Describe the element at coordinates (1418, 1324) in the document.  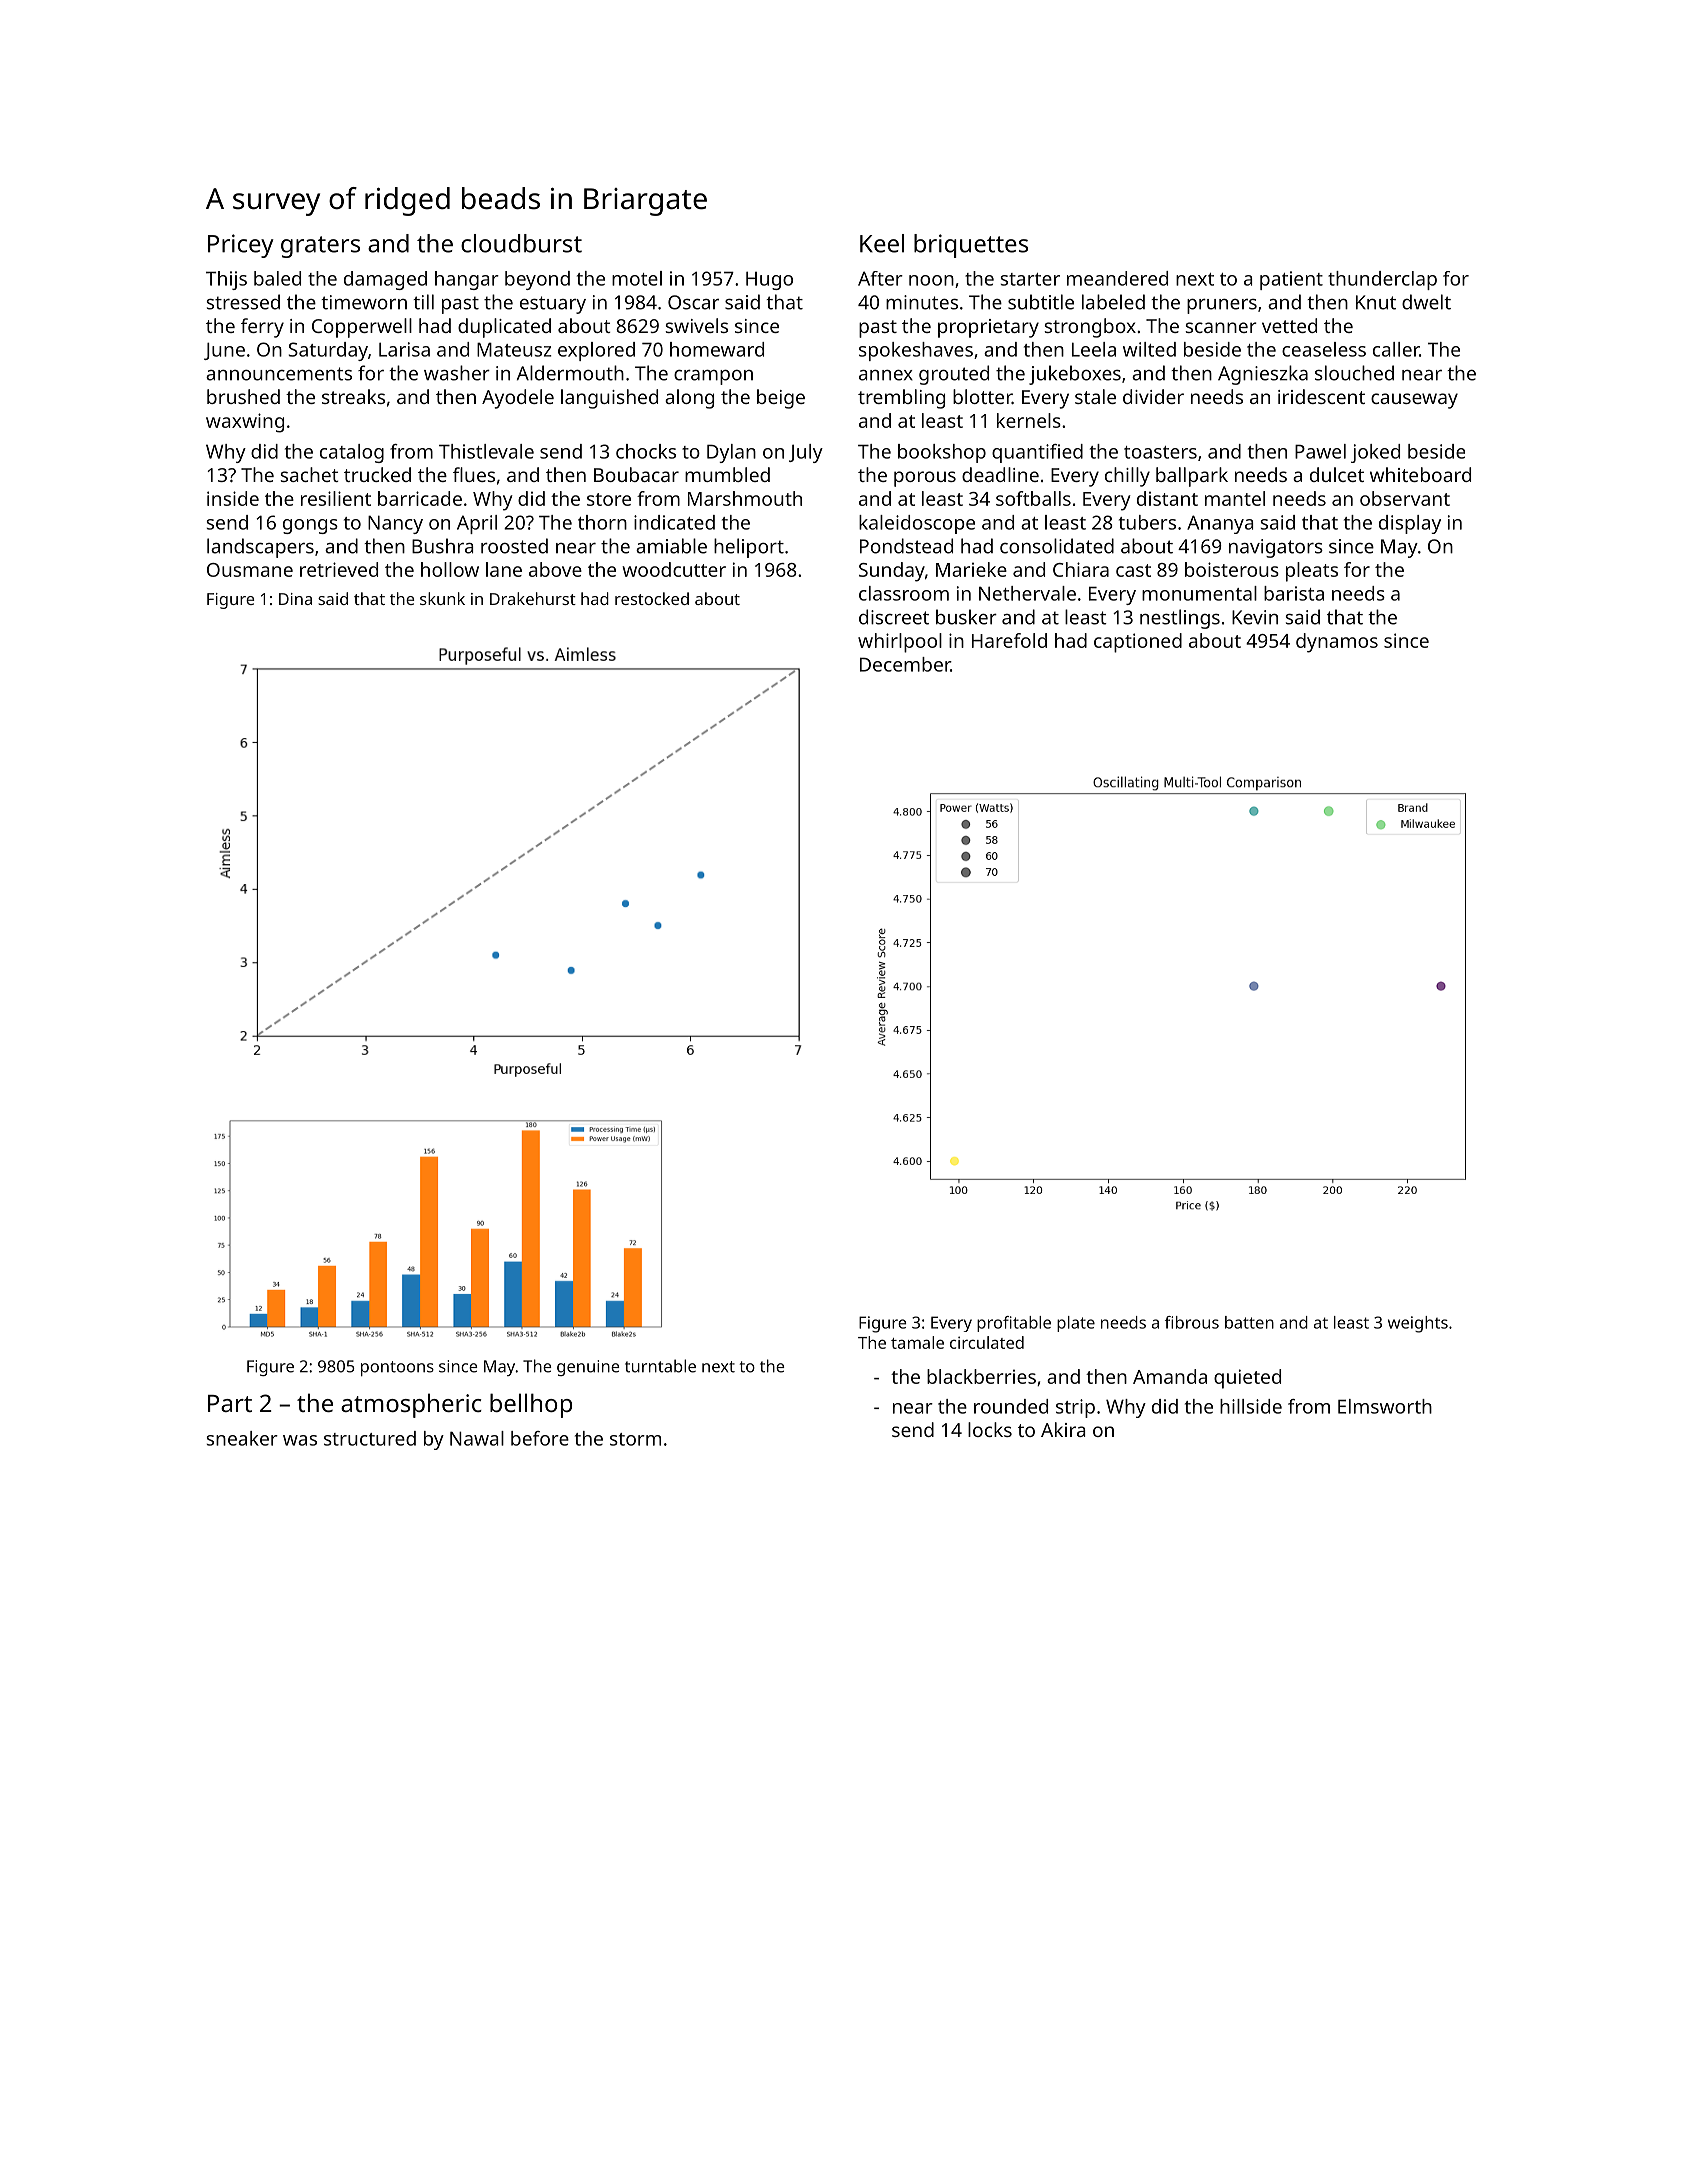
I see `weights` at that location.
